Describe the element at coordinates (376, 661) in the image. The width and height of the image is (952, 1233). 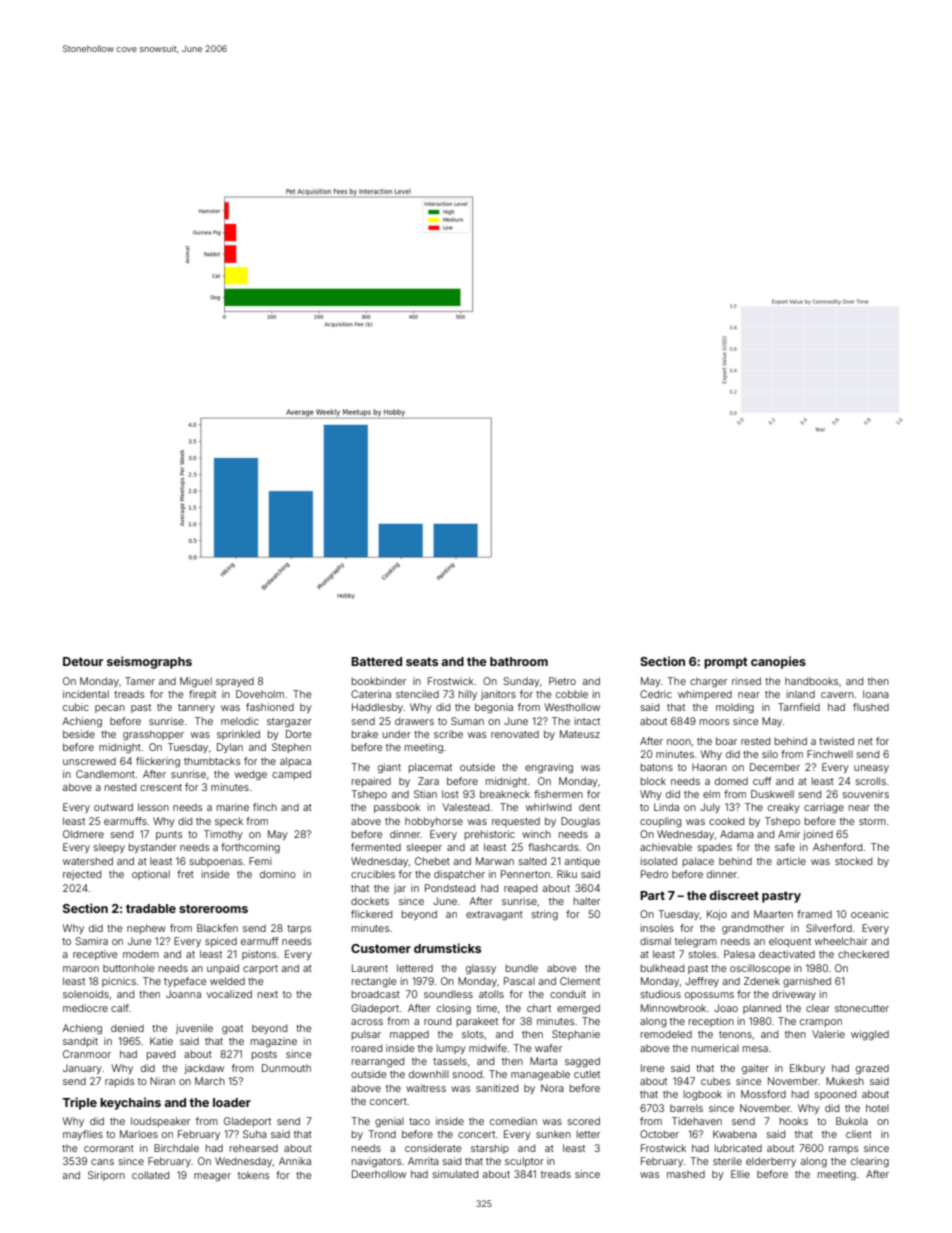
I see `Battered` at that location.
